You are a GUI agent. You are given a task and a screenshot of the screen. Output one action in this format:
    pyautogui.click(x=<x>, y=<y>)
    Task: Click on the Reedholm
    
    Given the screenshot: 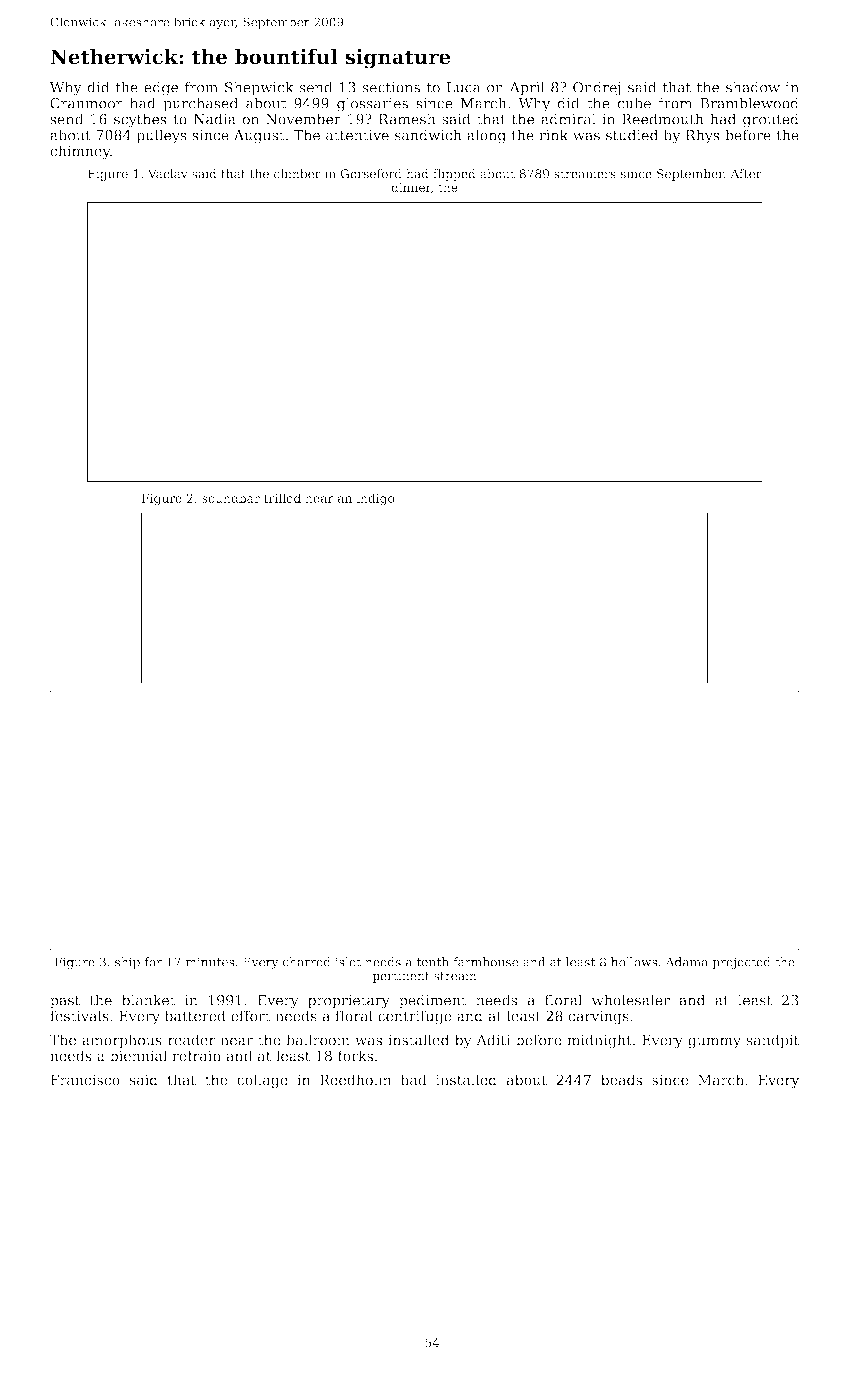 What is the action you would take?
    pyautogui.click(x=355, y=1080)
